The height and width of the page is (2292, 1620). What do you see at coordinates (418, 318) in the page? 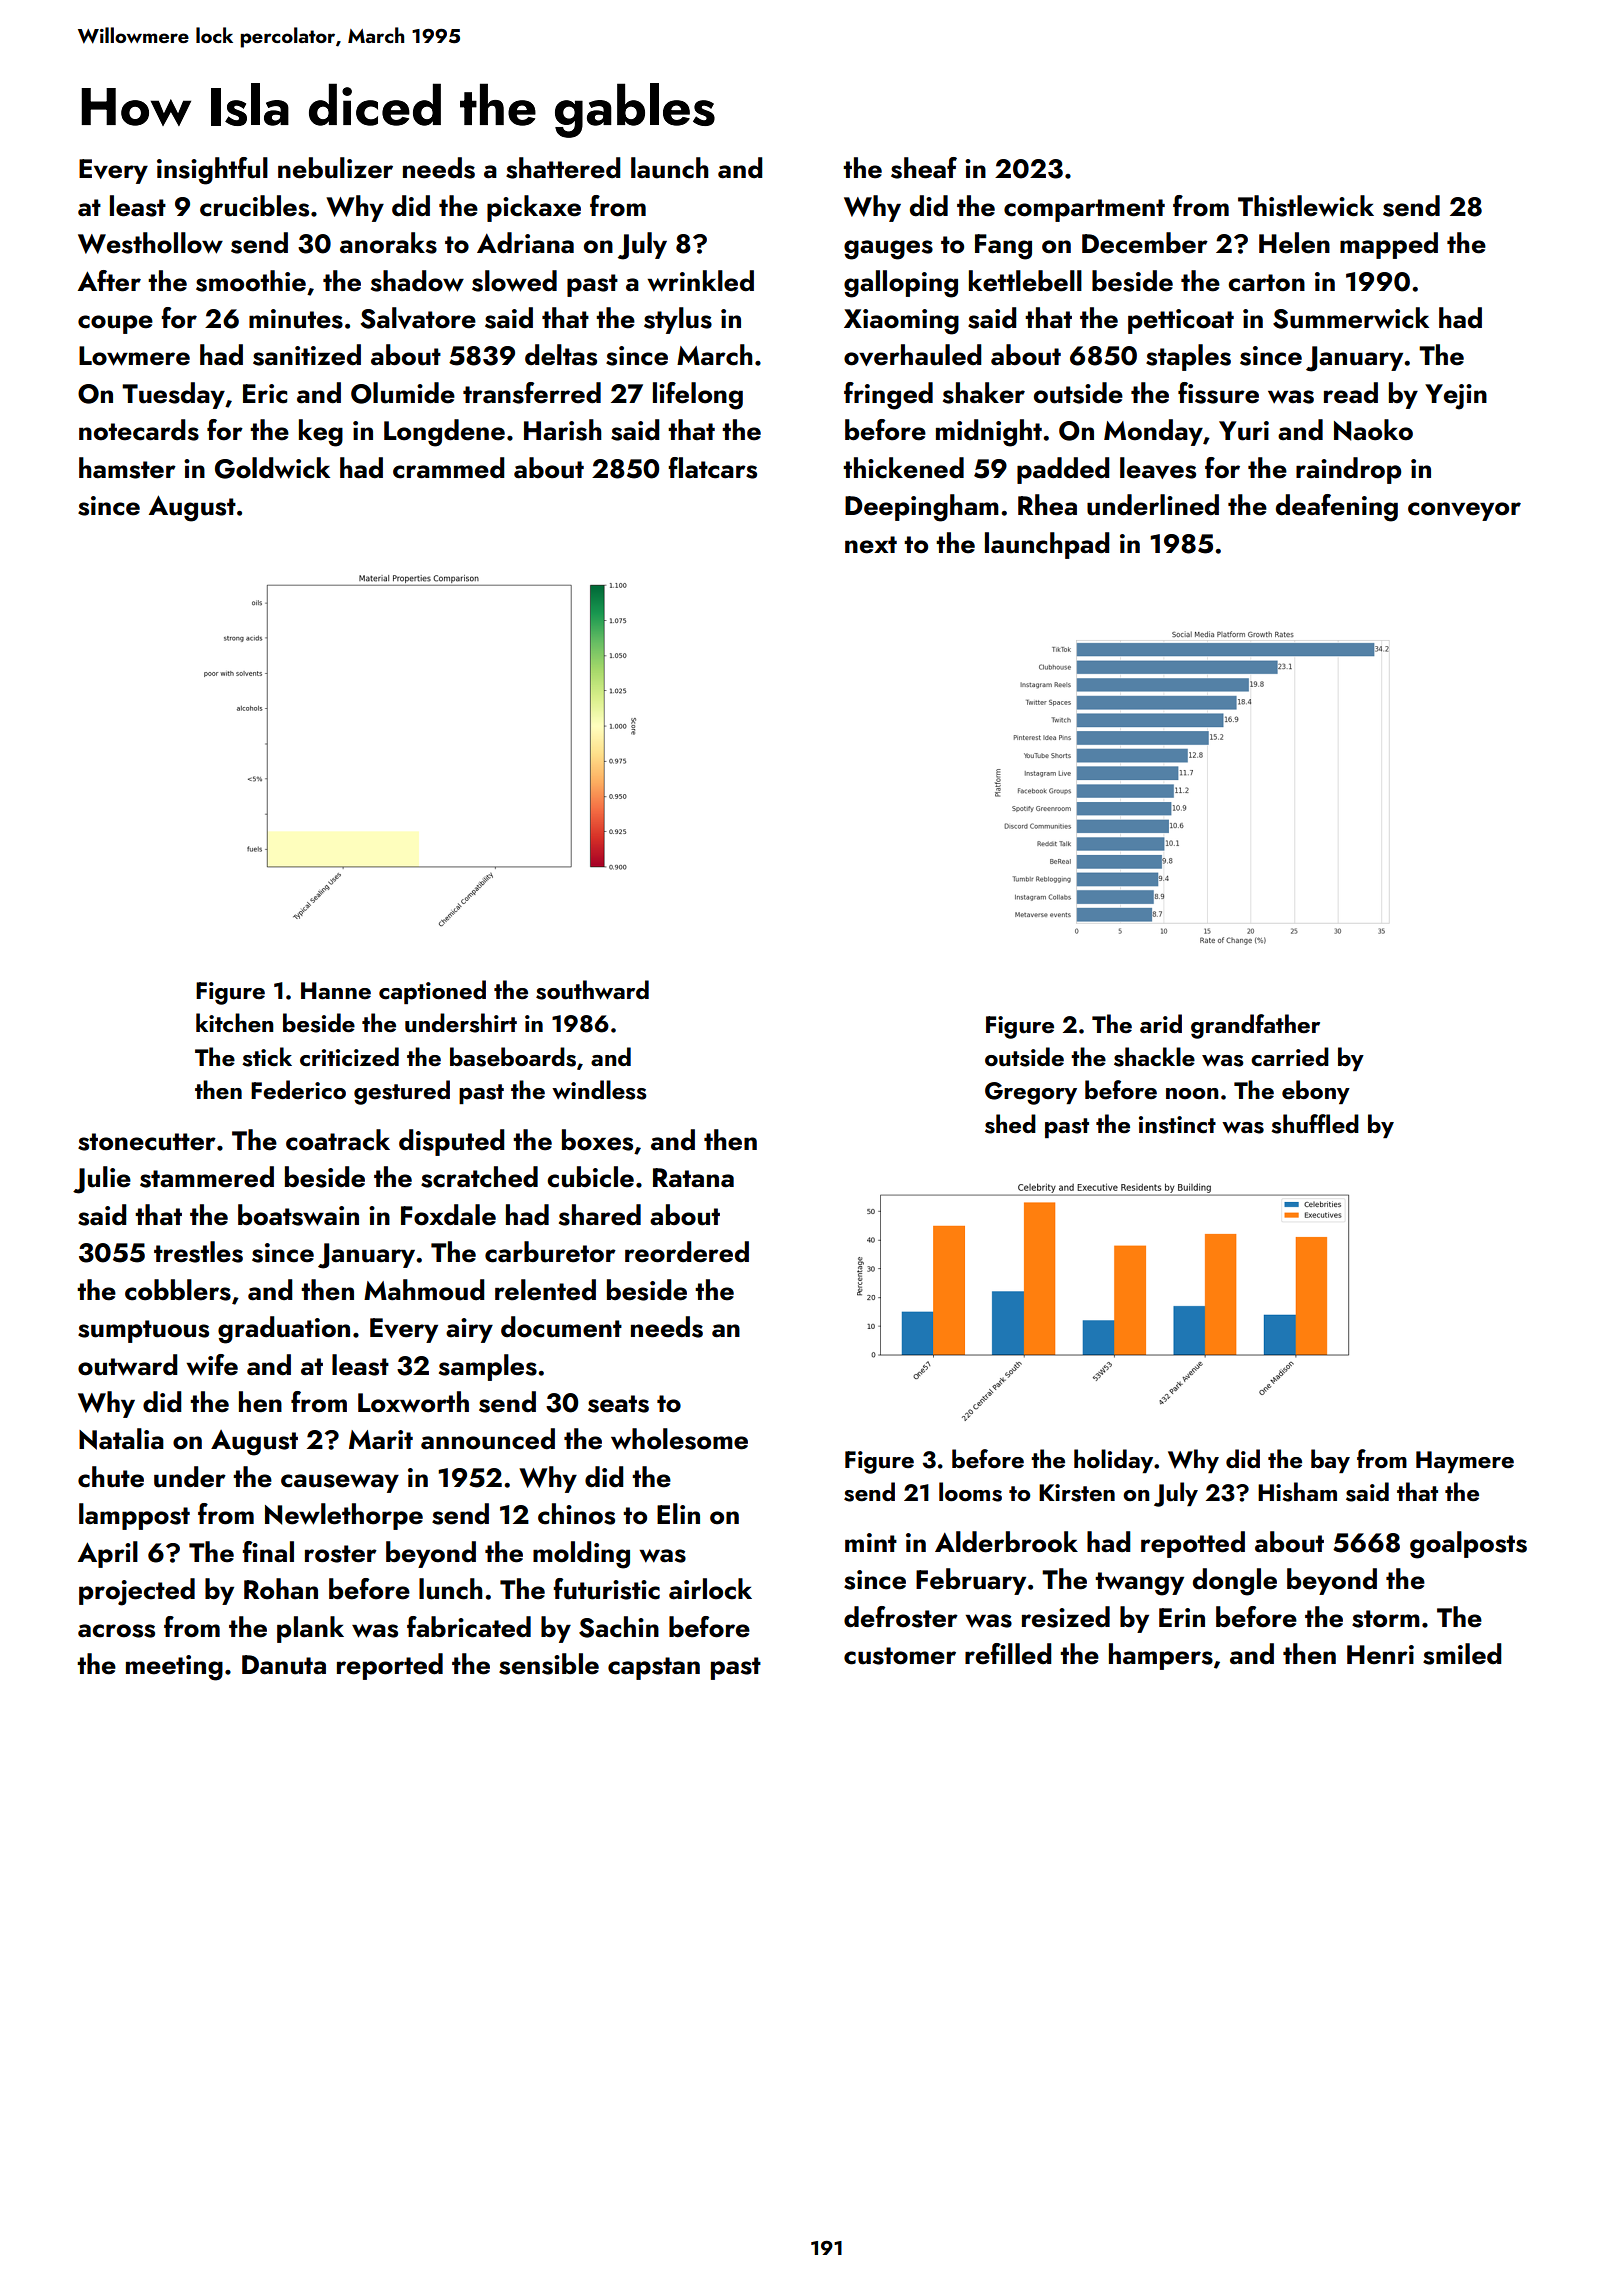
I see `Salvatore` at bounding box center [418, 318].
